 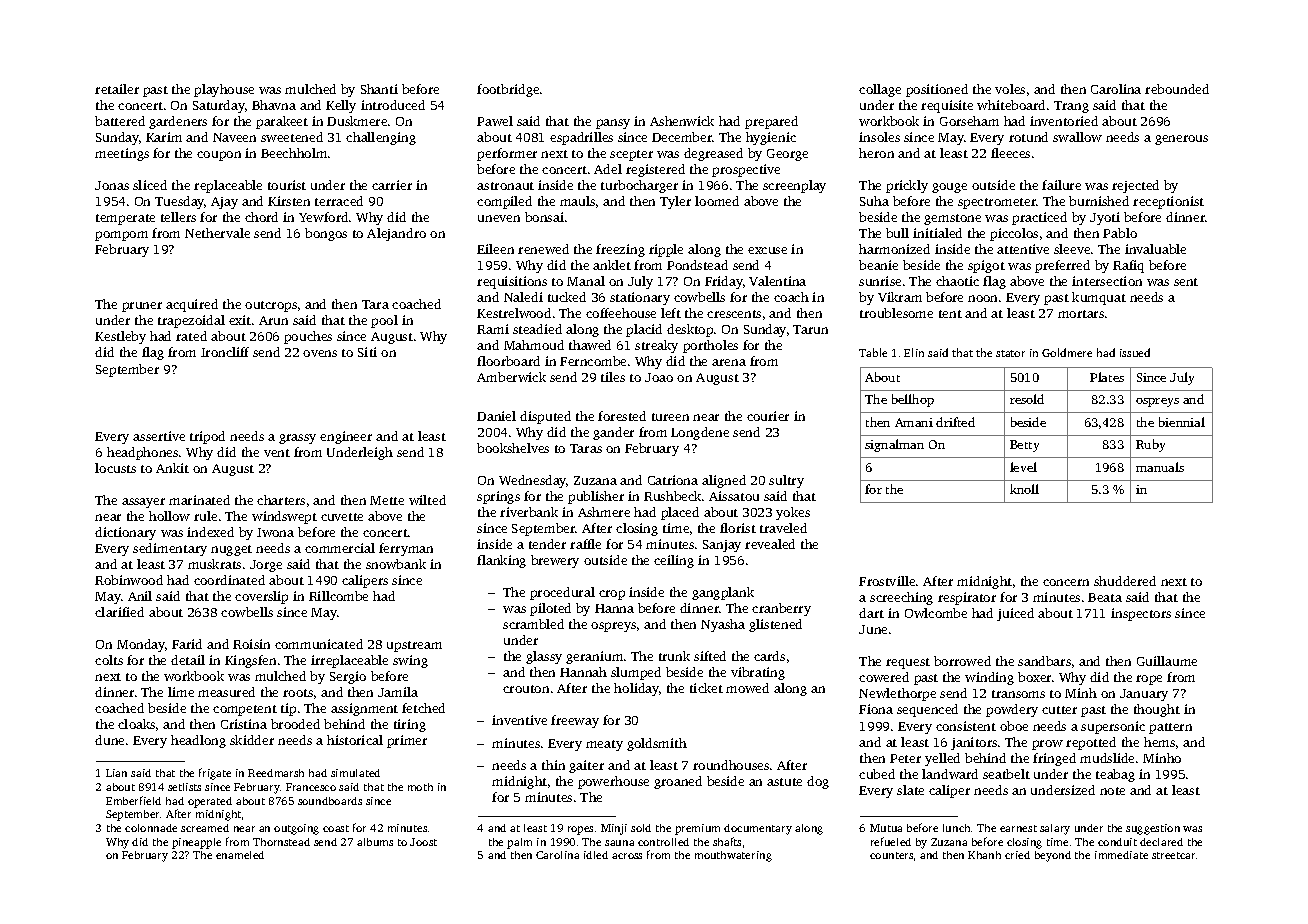 I want to click on Shanti, so click(x=379, y=89).
